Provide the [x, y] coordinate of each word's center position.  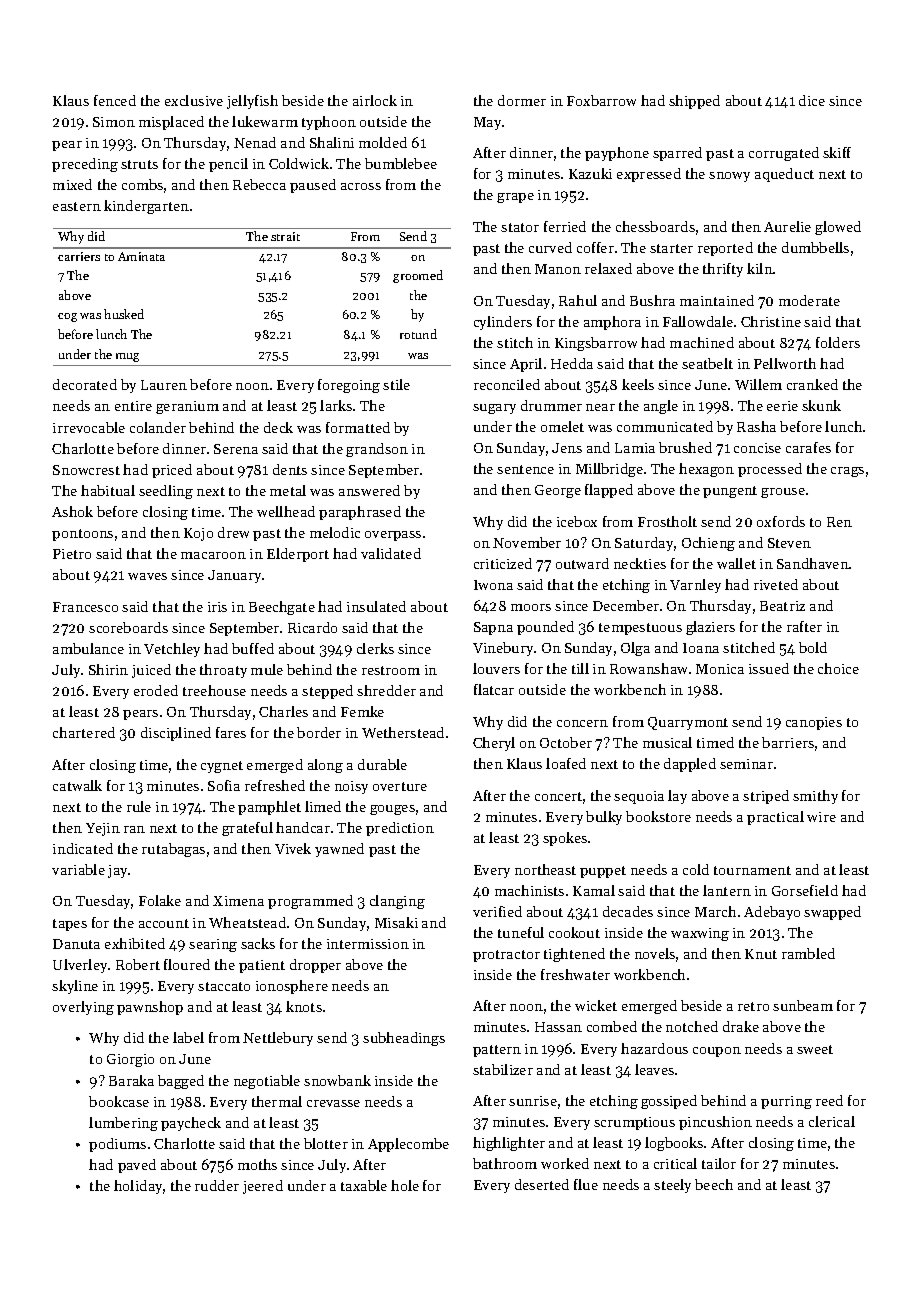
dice [812, 100]
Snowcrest [86, 470]
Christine [771, 321]
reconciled [507, 384]
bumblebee [401, 163]
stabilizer [503, 1069]
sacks [258, 943]
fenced [115, 100]
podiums [117, 1145]
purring [786, 1102]
